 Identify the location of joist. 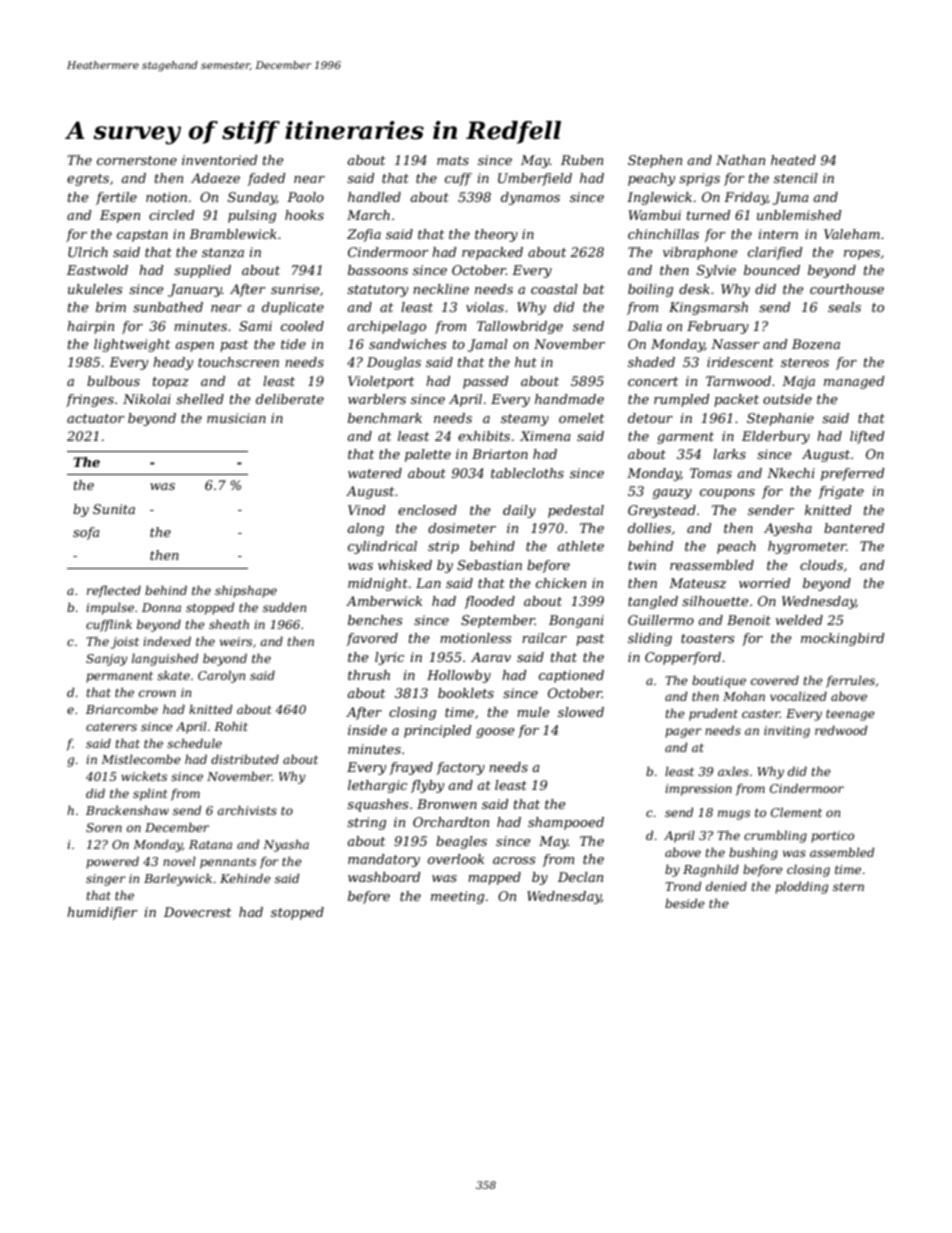
(125, 643).
